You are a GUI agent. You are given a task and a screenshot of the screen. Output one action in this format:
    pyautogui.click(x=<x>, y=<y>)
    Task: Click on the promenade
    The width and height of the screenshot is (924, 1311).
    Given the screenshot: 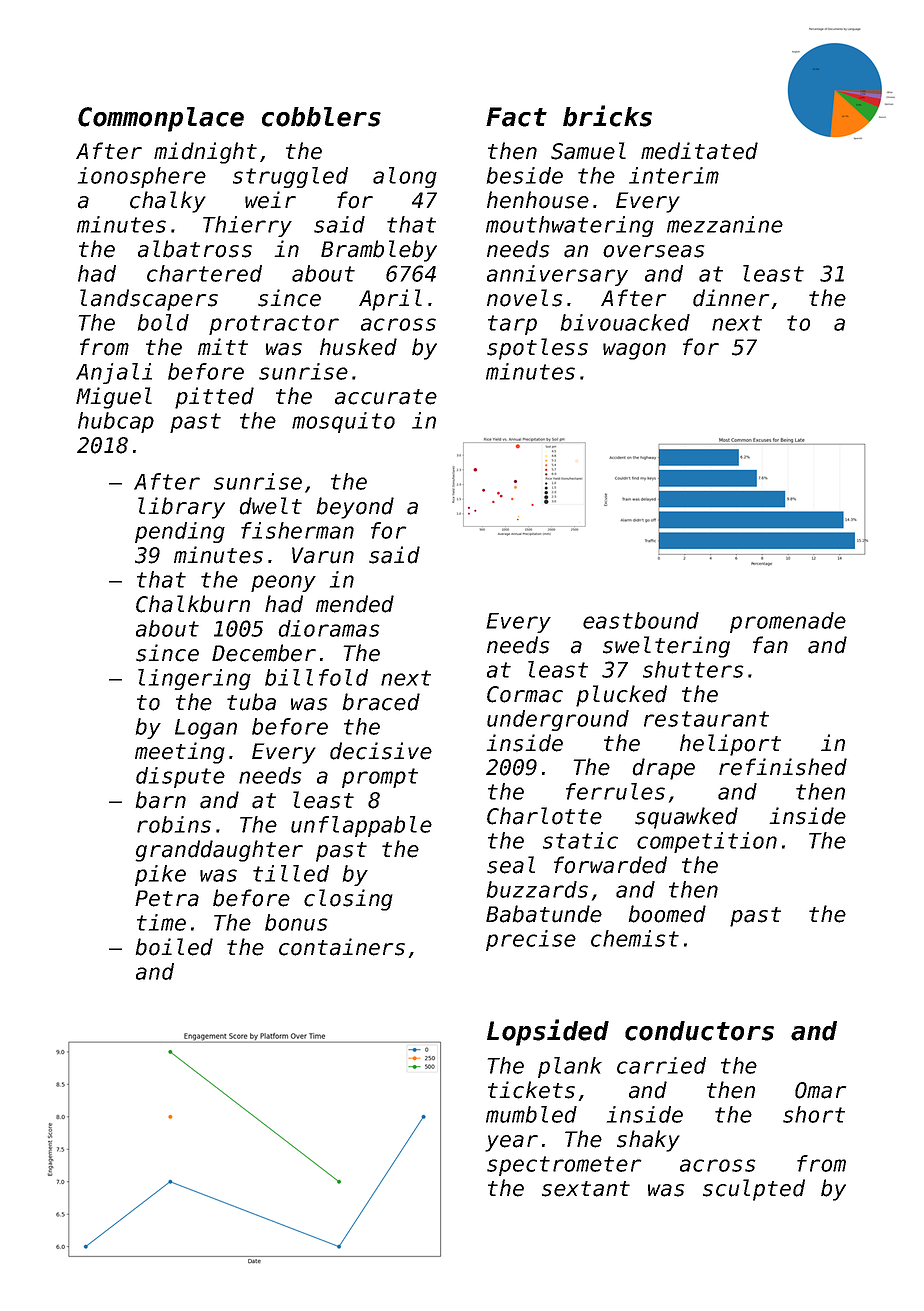 What is the action you would take?
    pyautogui.click(x=788, y=622)
